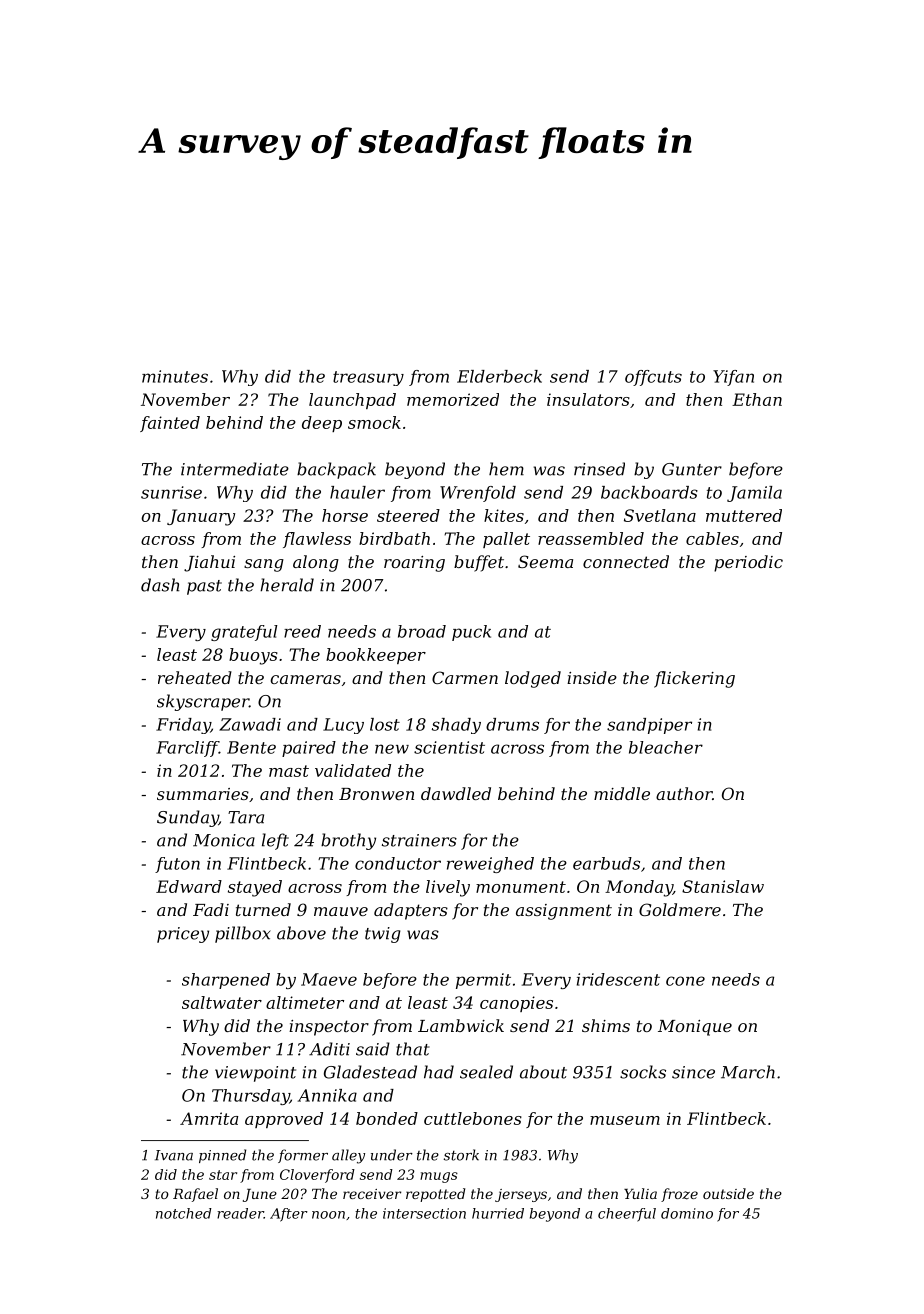  What do you see at coordinates (383, 935) in the screenshot?
I see `twig` at bounding box center [383, 935].
